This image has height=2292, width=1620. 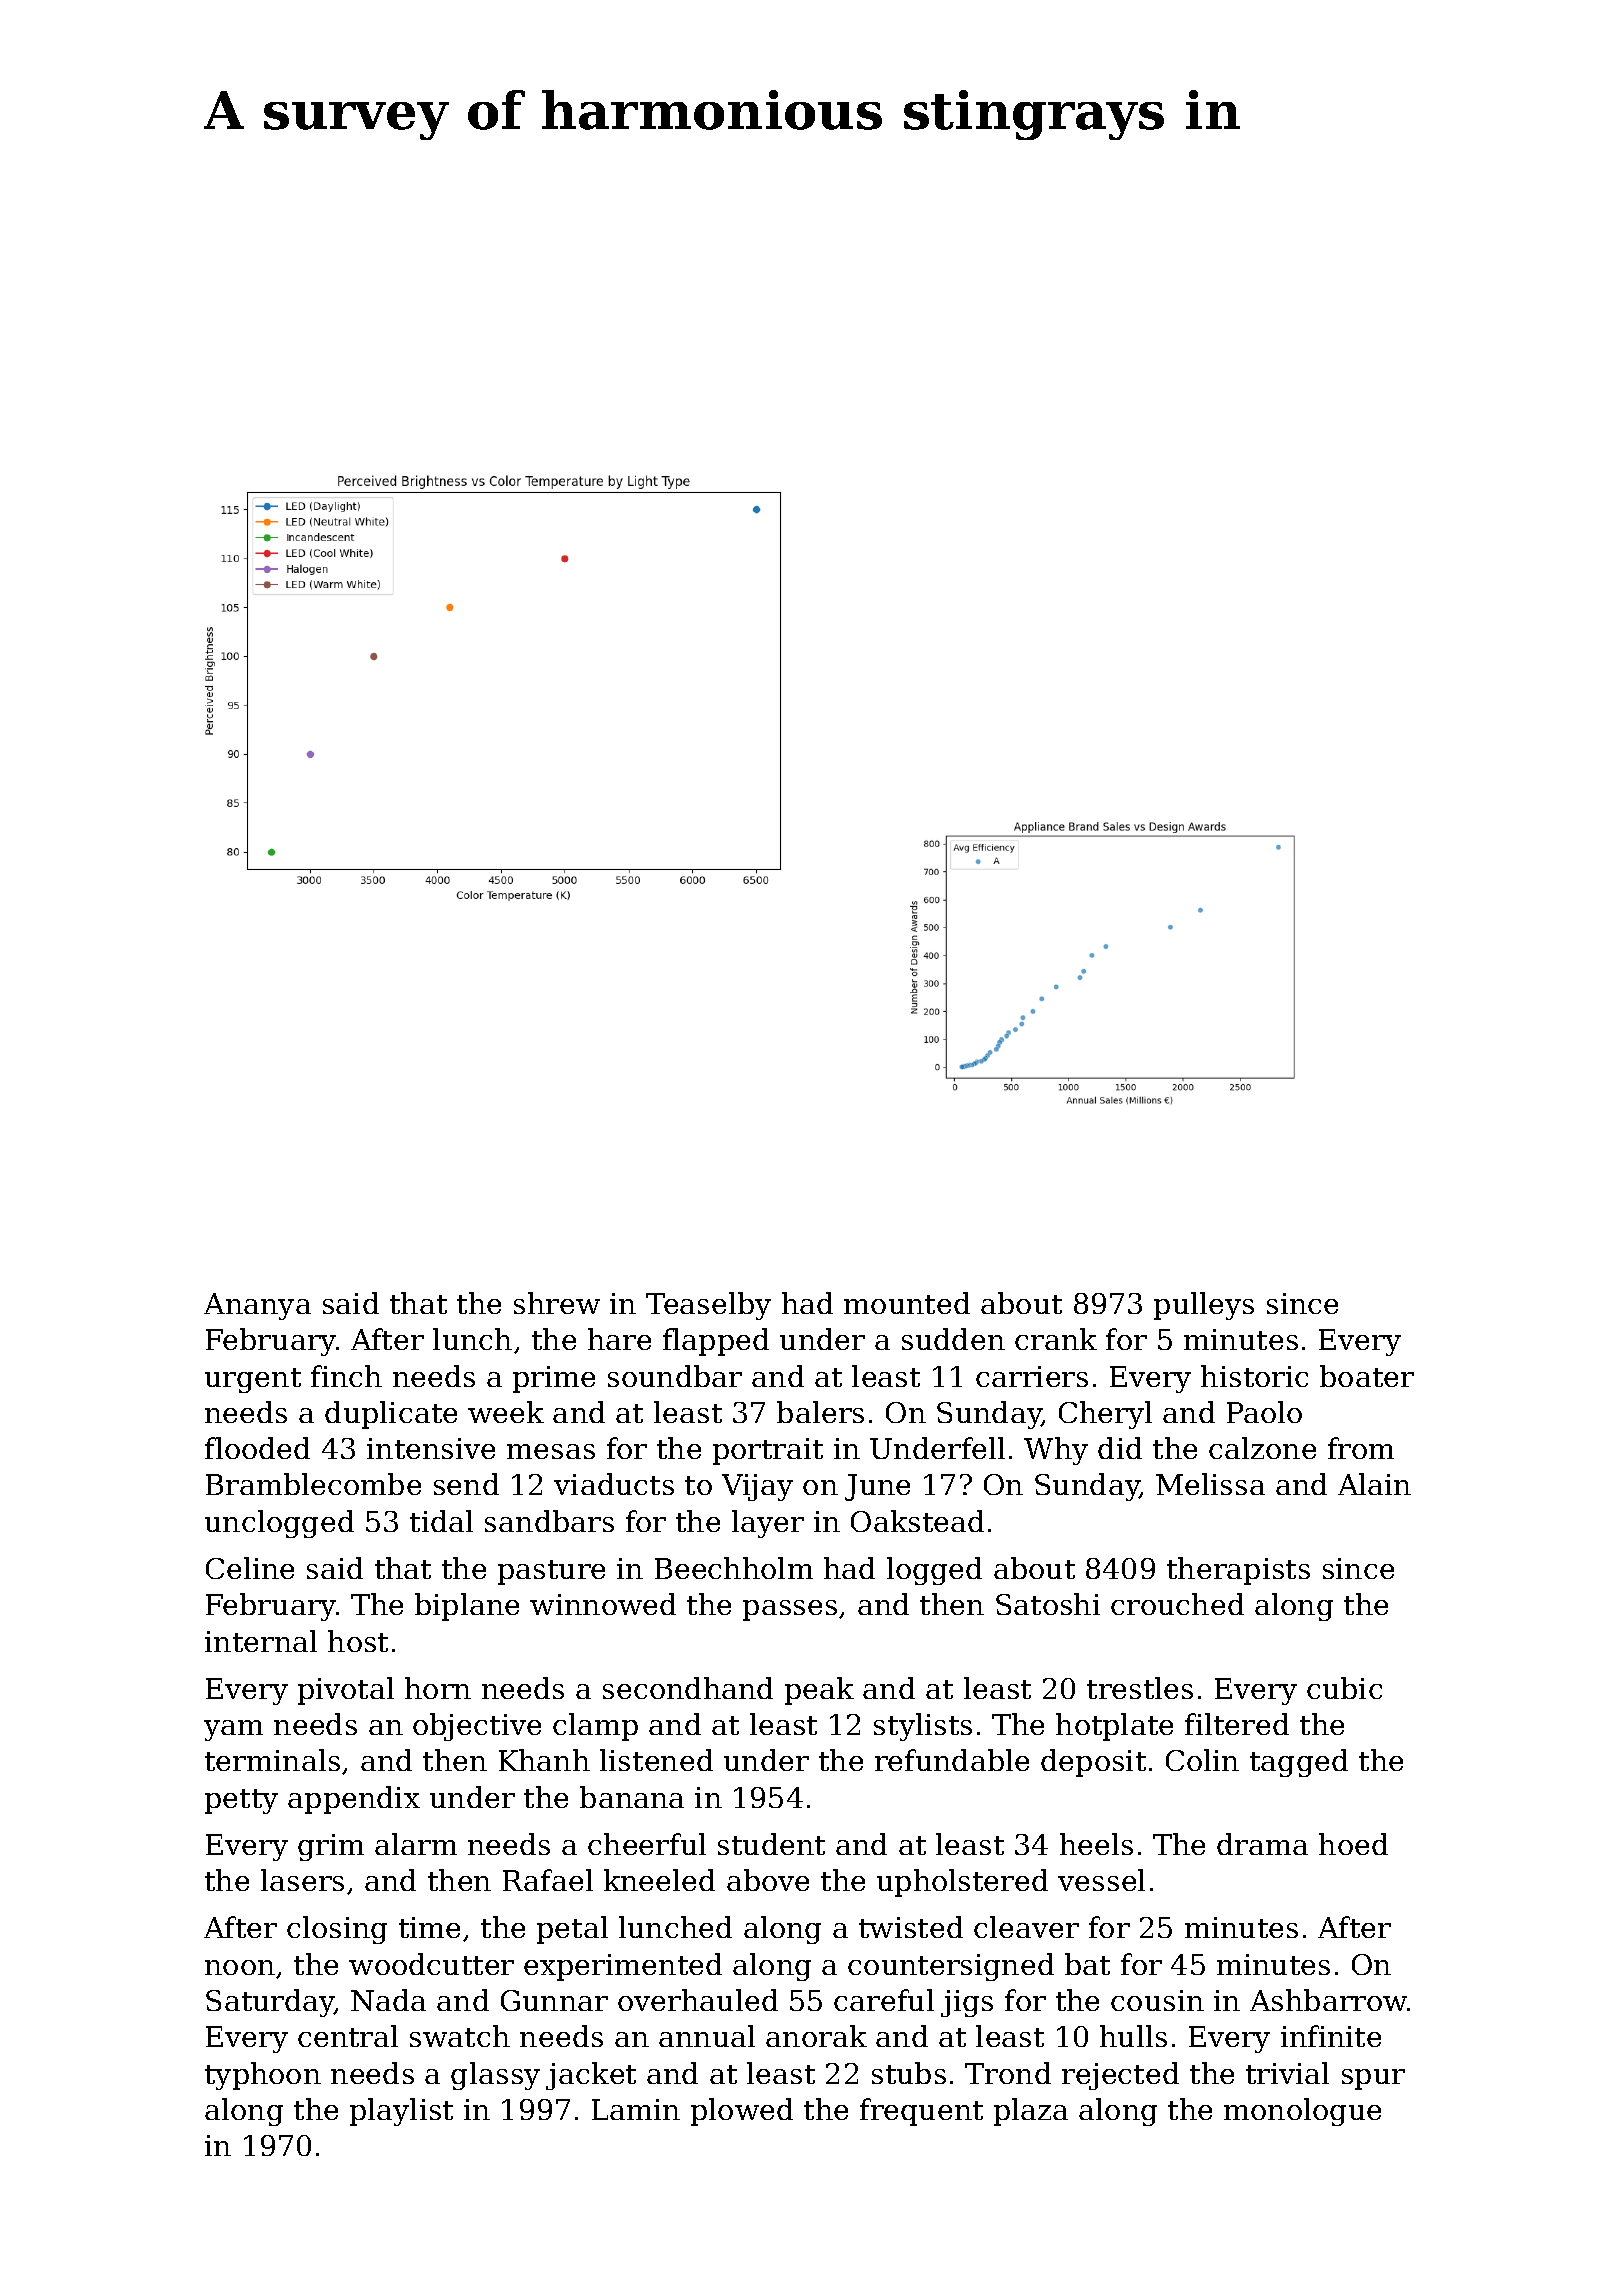 I want to click on Beechholm, so click(x=734, y=1568).
